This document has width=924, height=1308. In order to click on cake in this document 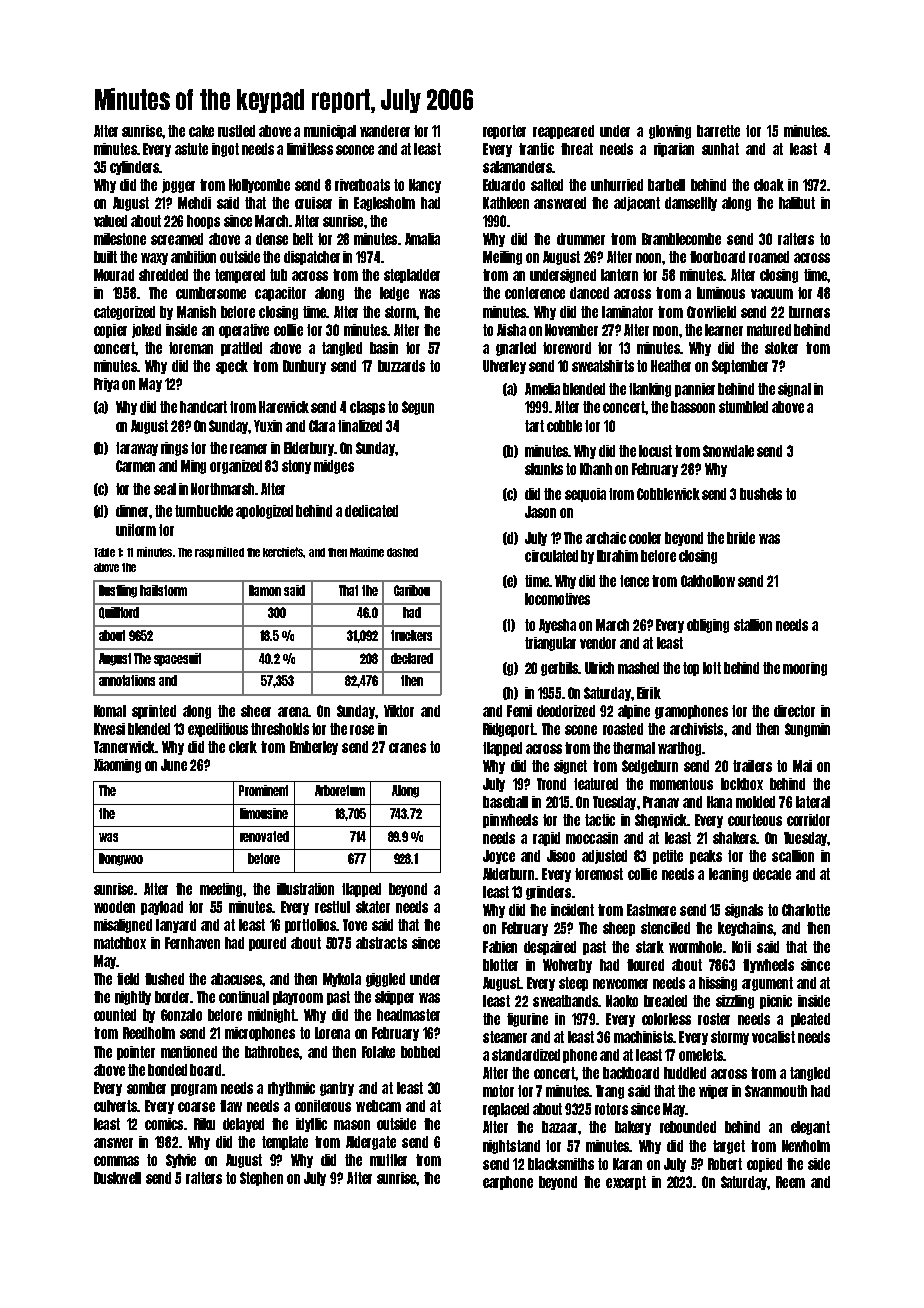, I will do `click(201, 131)`.
